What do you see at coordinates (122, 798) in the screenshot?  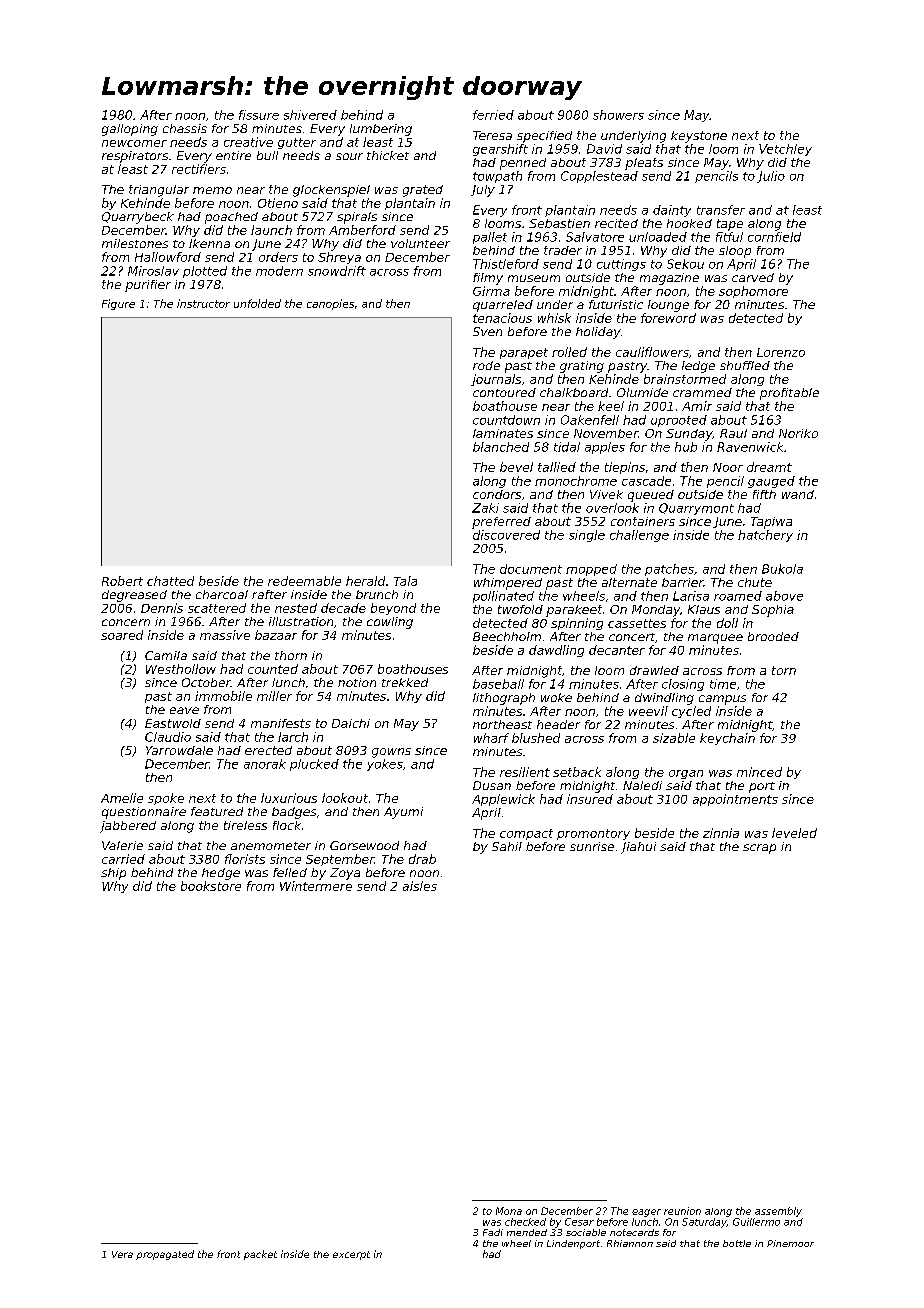 I see `Amelie` at bounding box center [122, 798].
